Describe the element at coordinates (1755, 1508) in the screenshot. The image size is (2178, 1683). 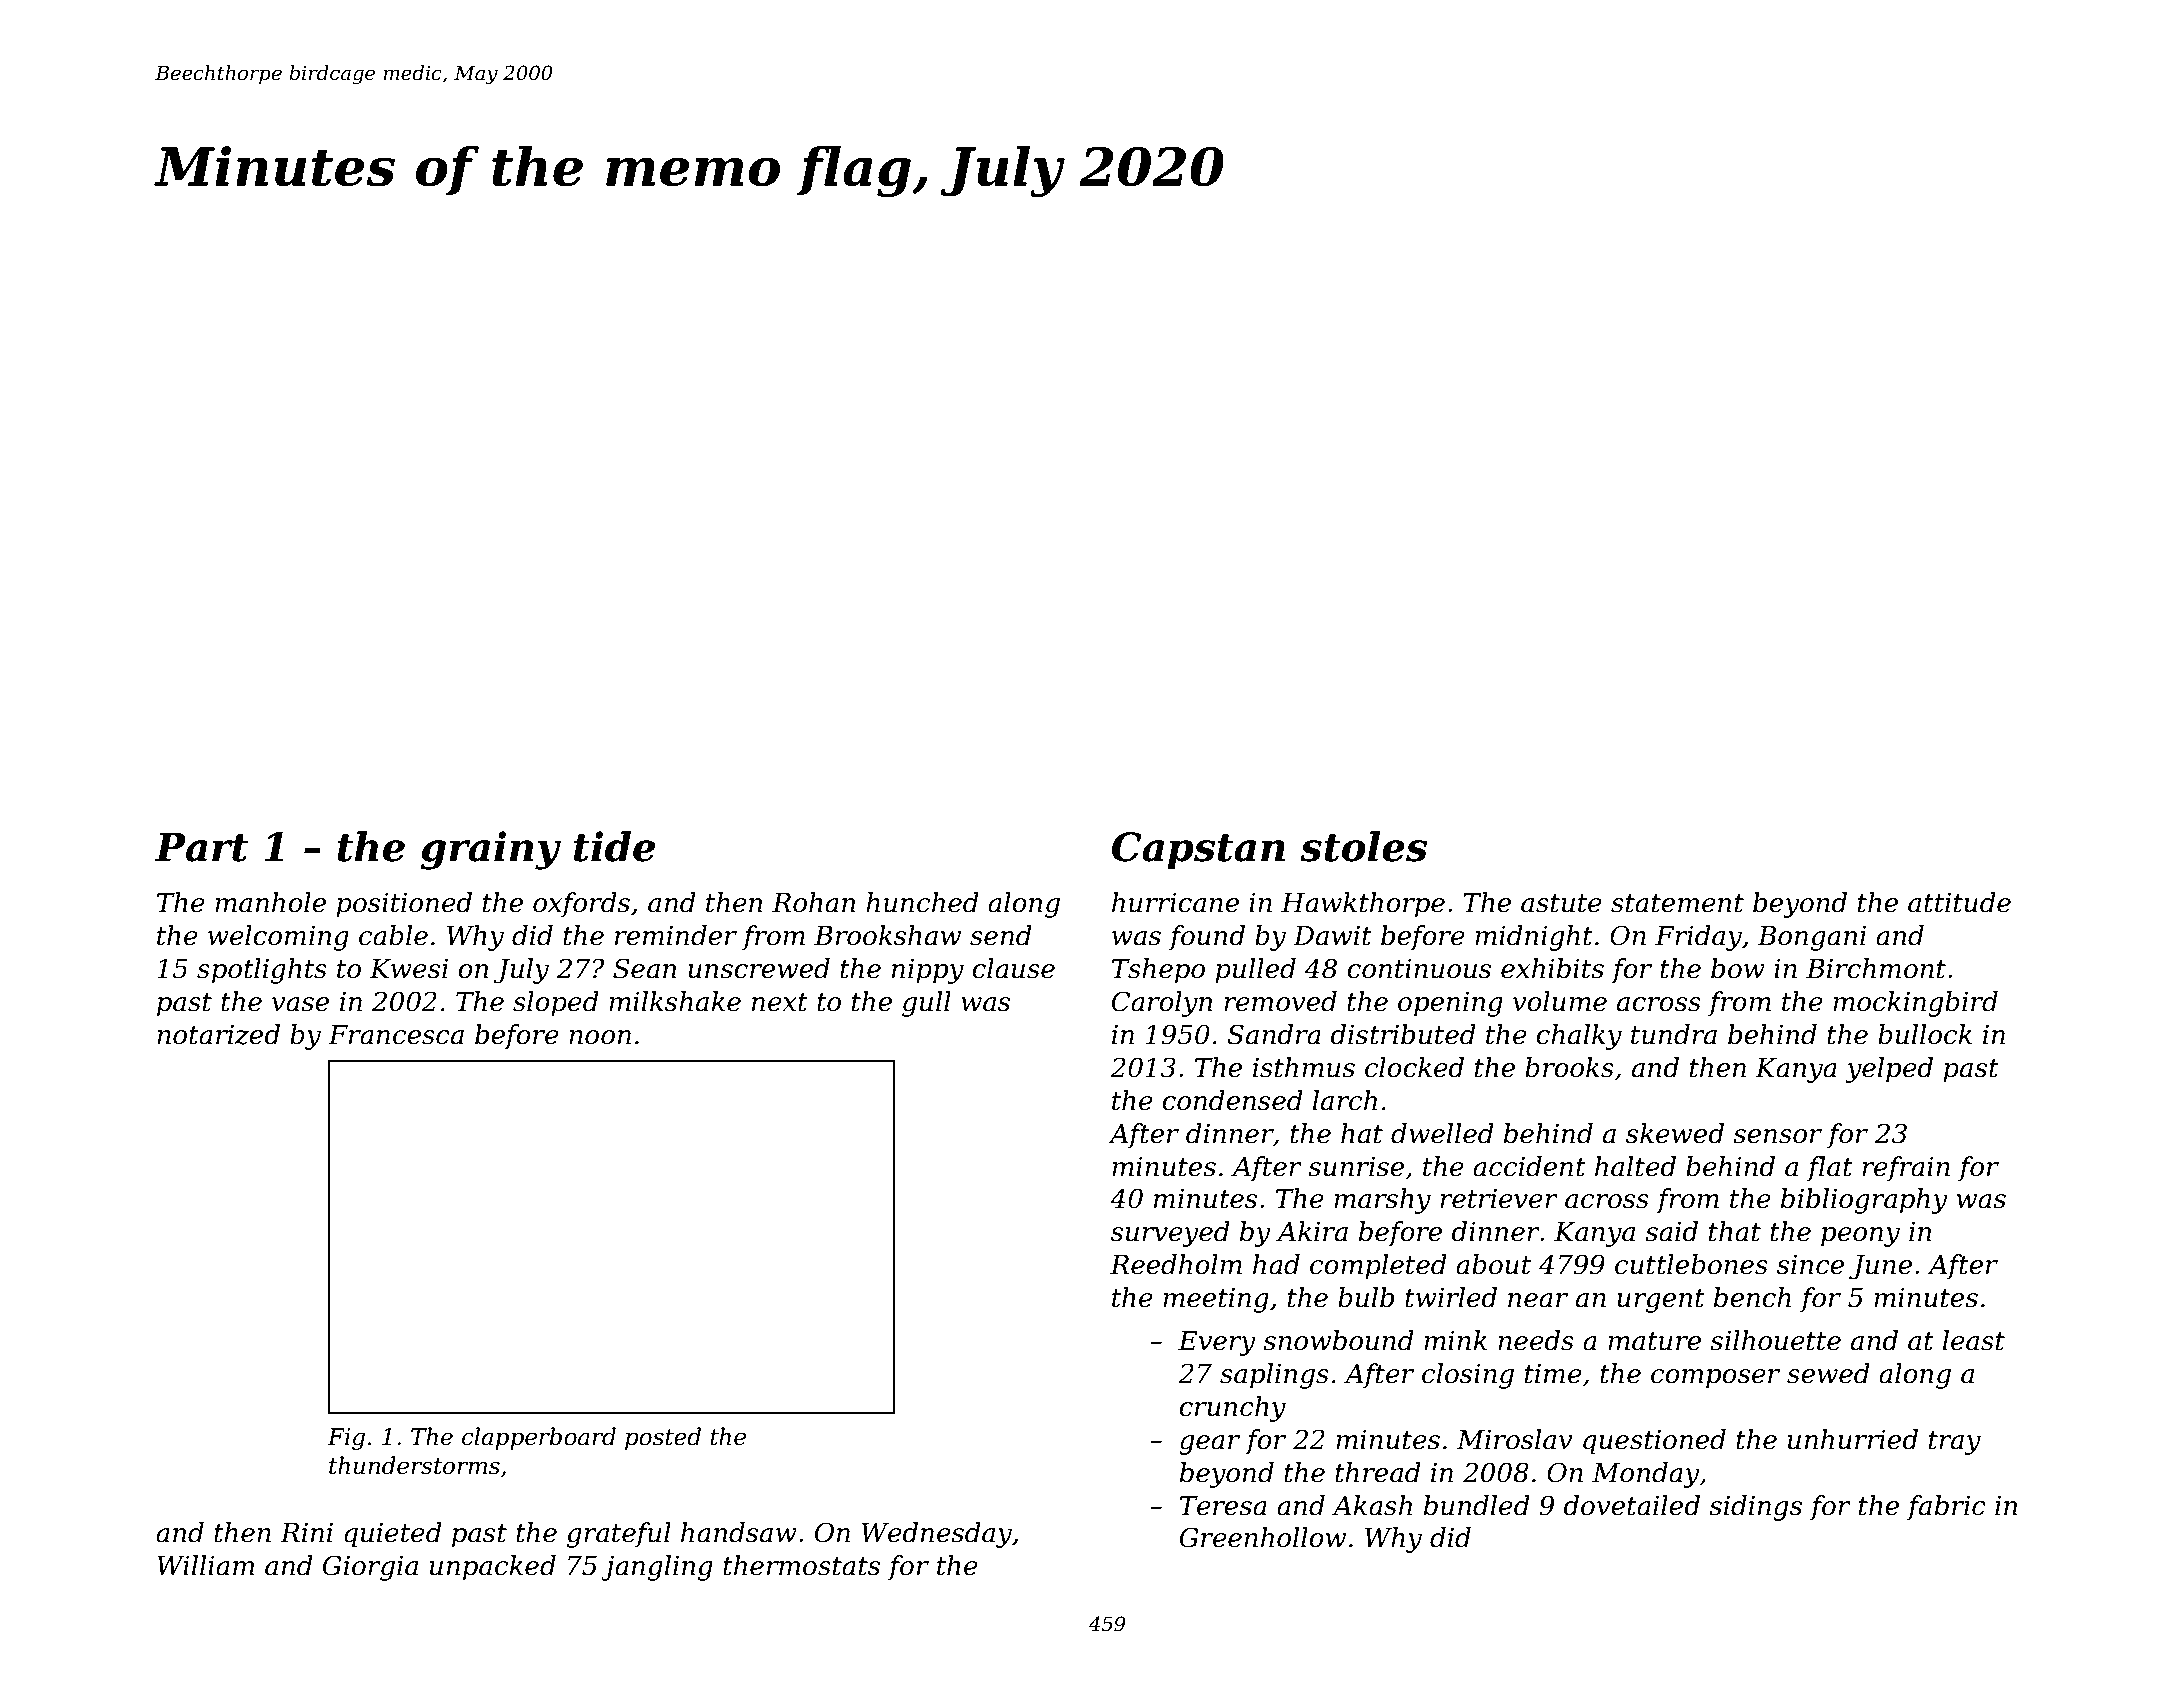
I see `sidings` at that location.
